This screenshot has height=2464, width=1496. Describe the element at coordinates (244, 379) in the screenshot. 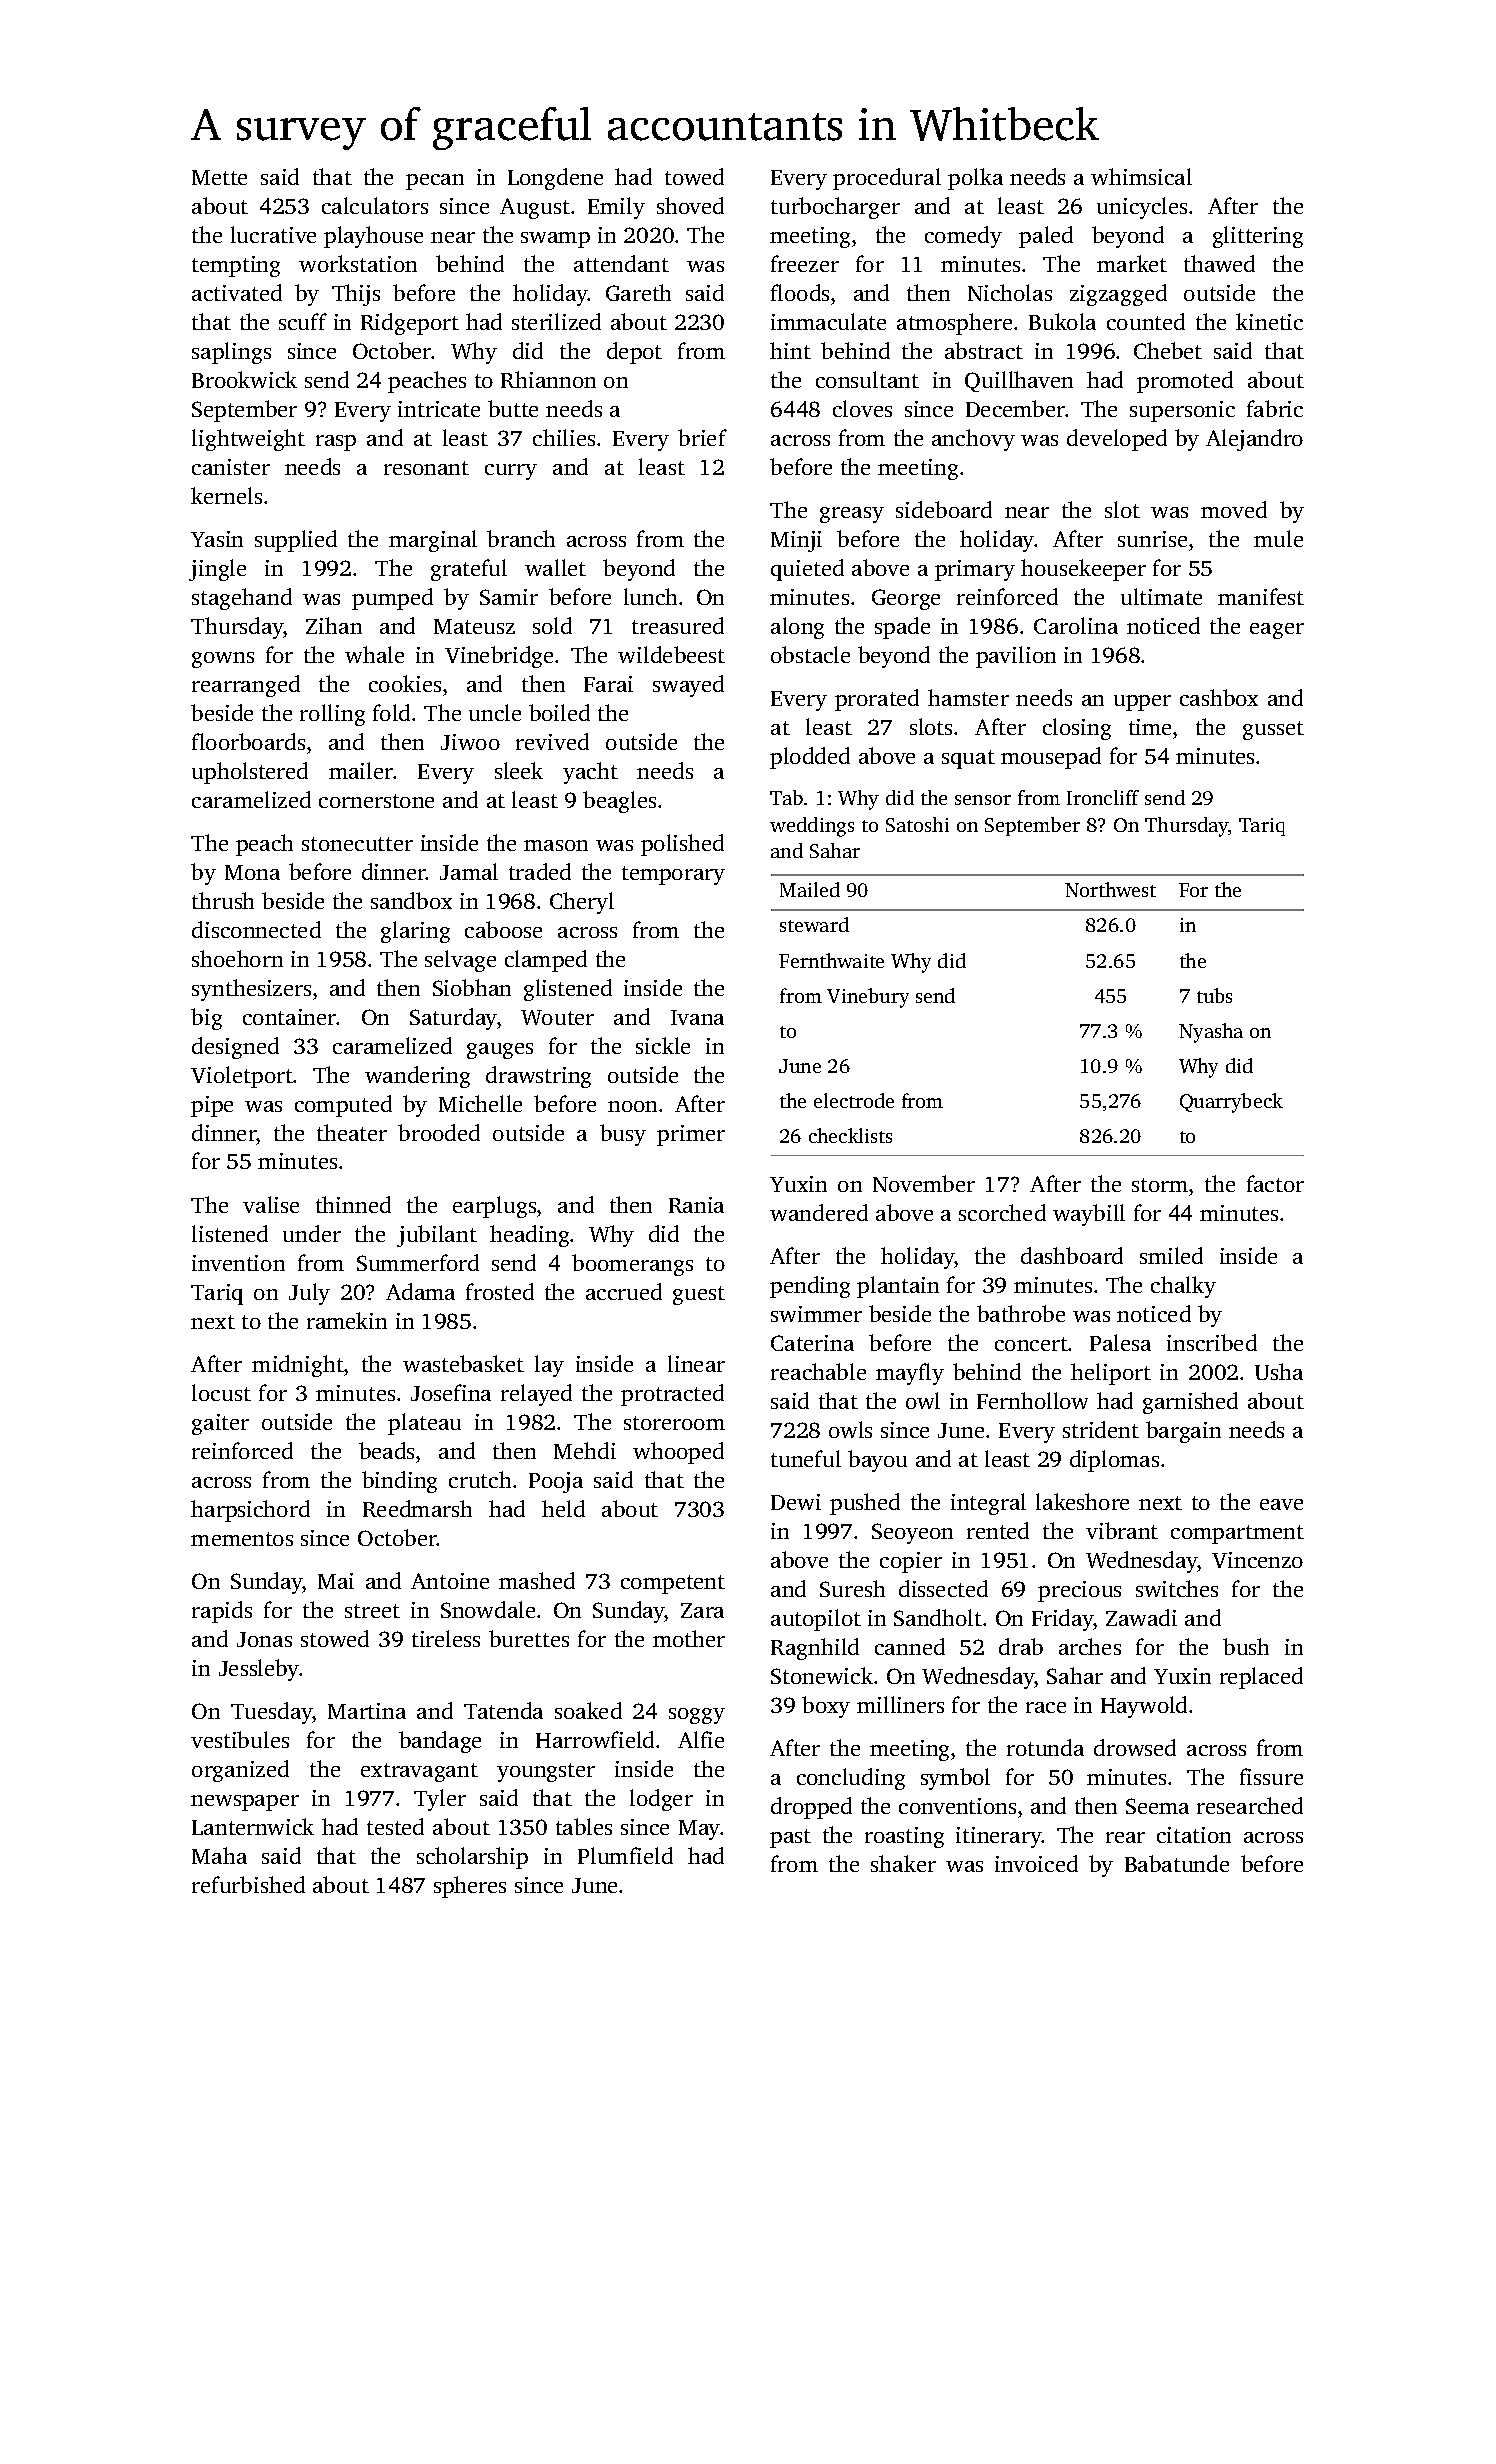

I see `Brookwick` at that location.
